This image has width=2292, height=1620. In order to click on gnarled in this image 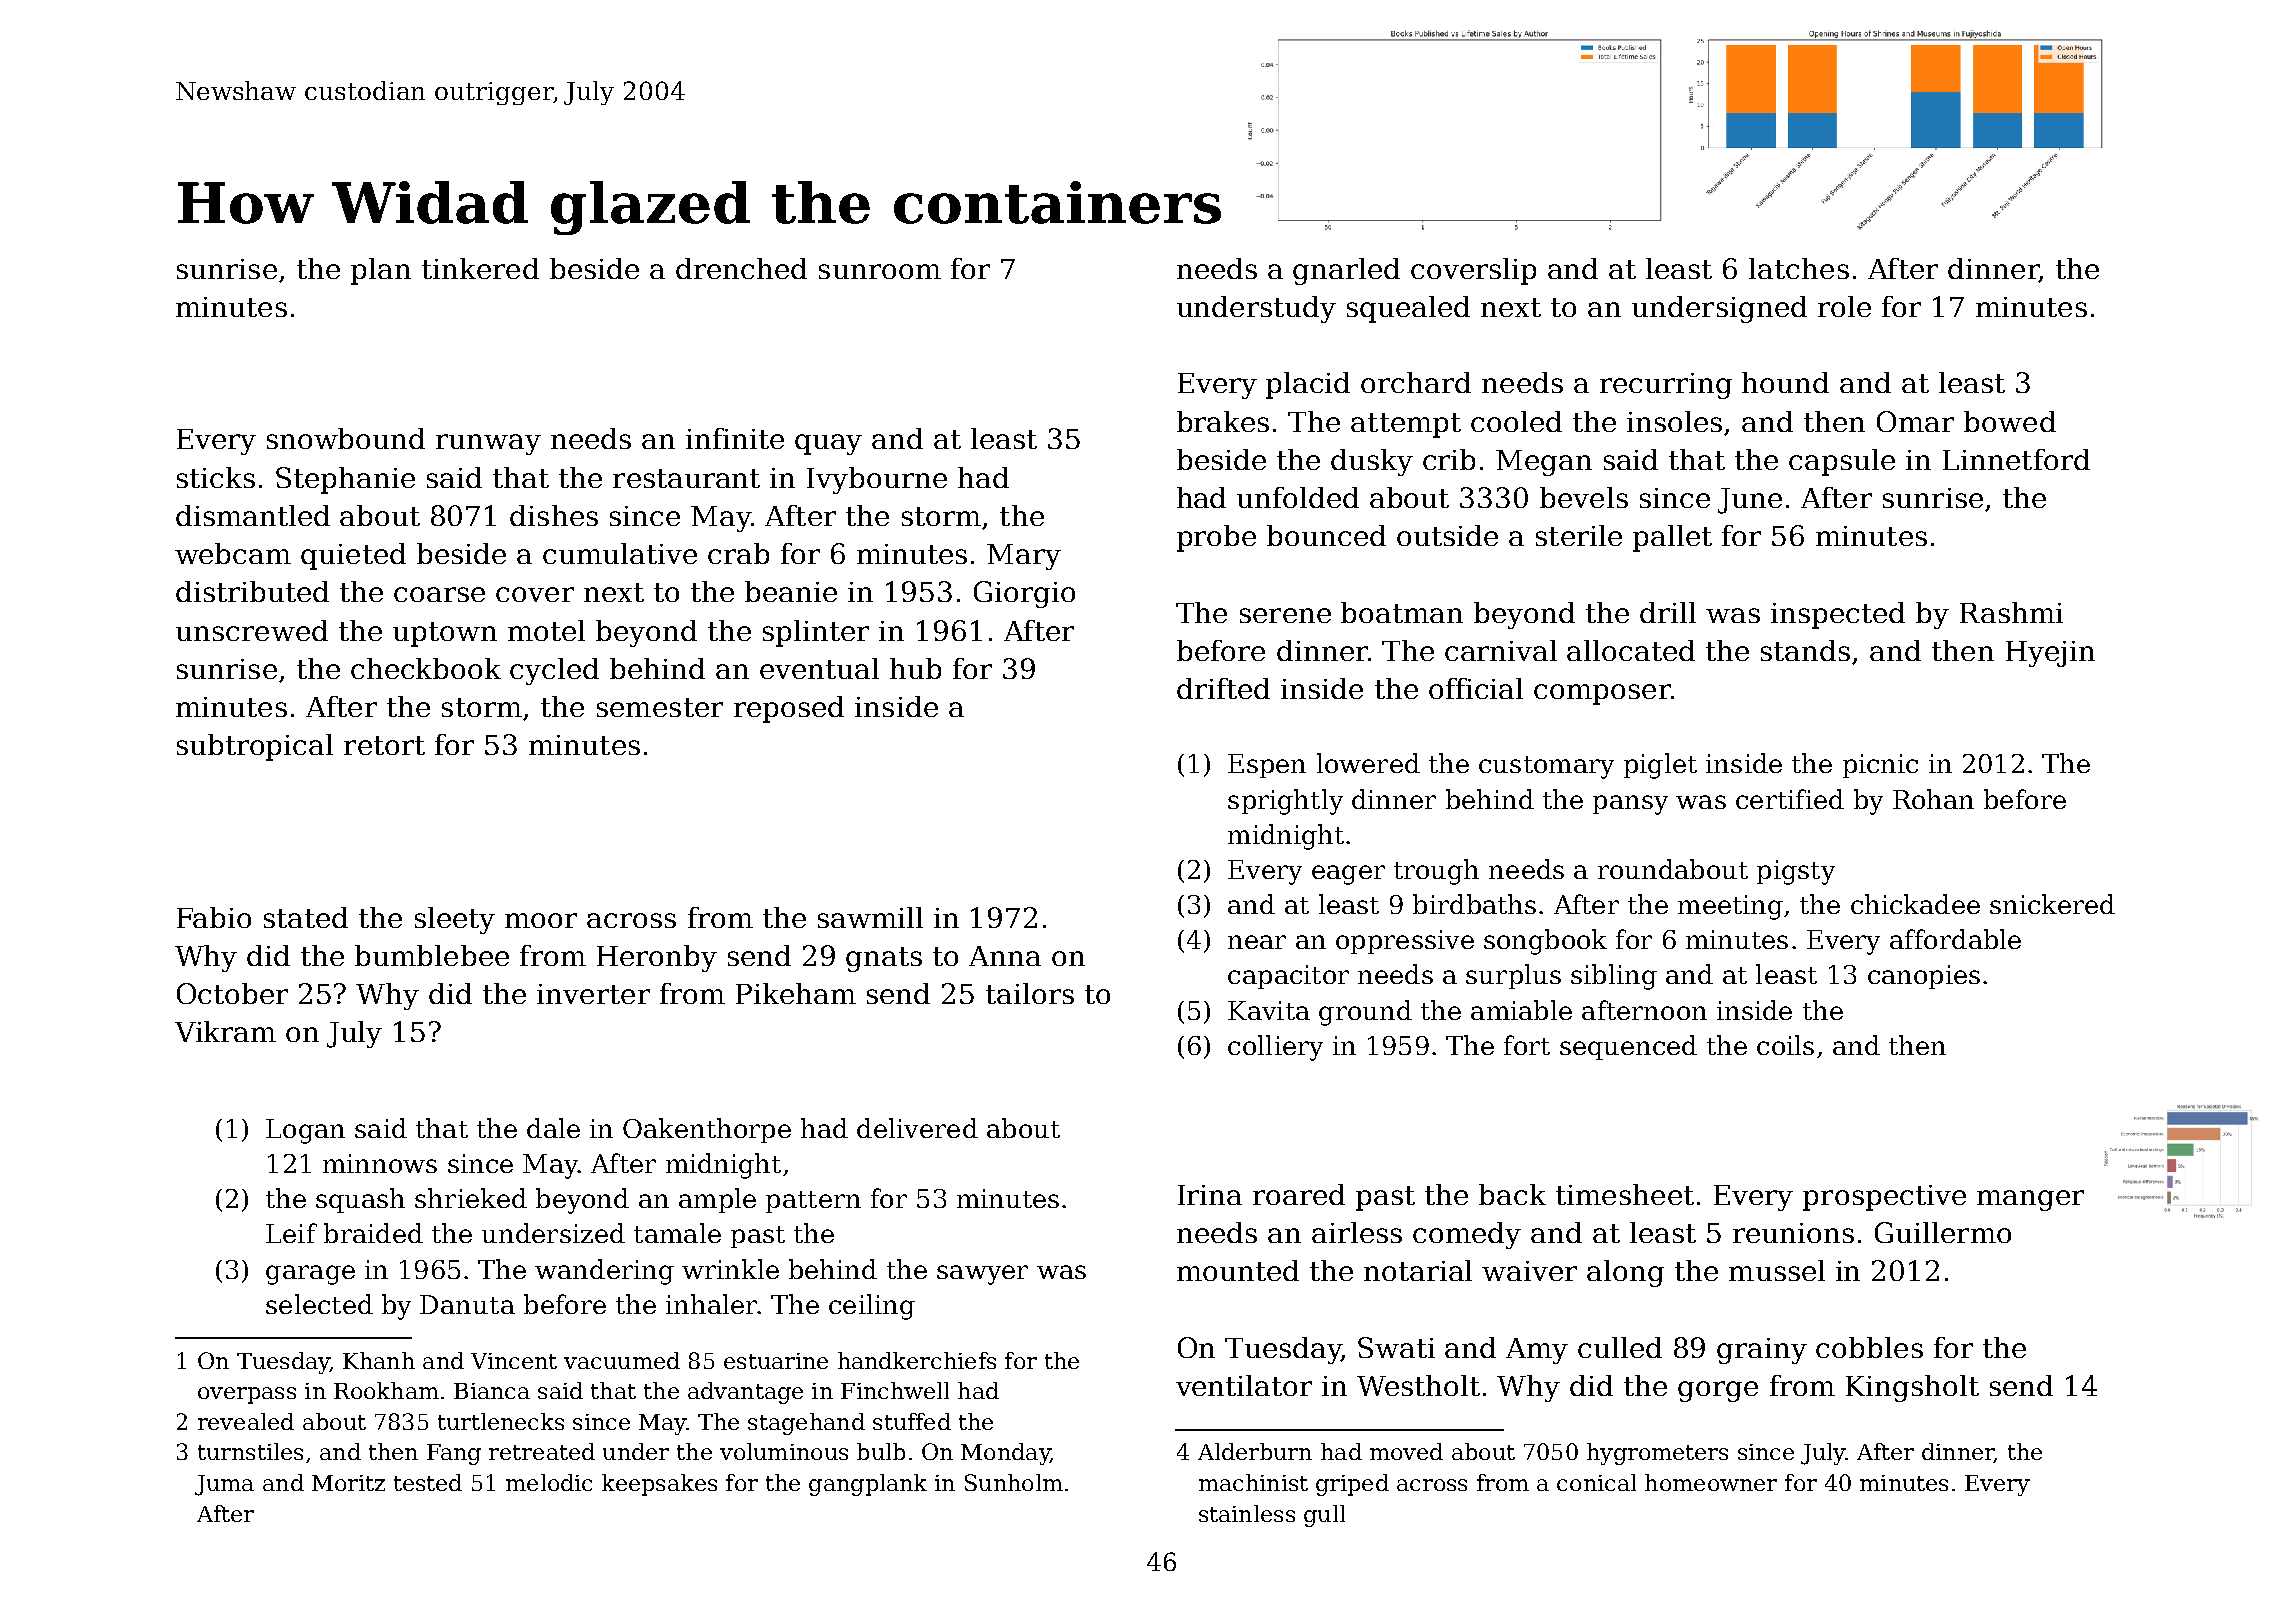, I will do `click(1346, 271)`.
